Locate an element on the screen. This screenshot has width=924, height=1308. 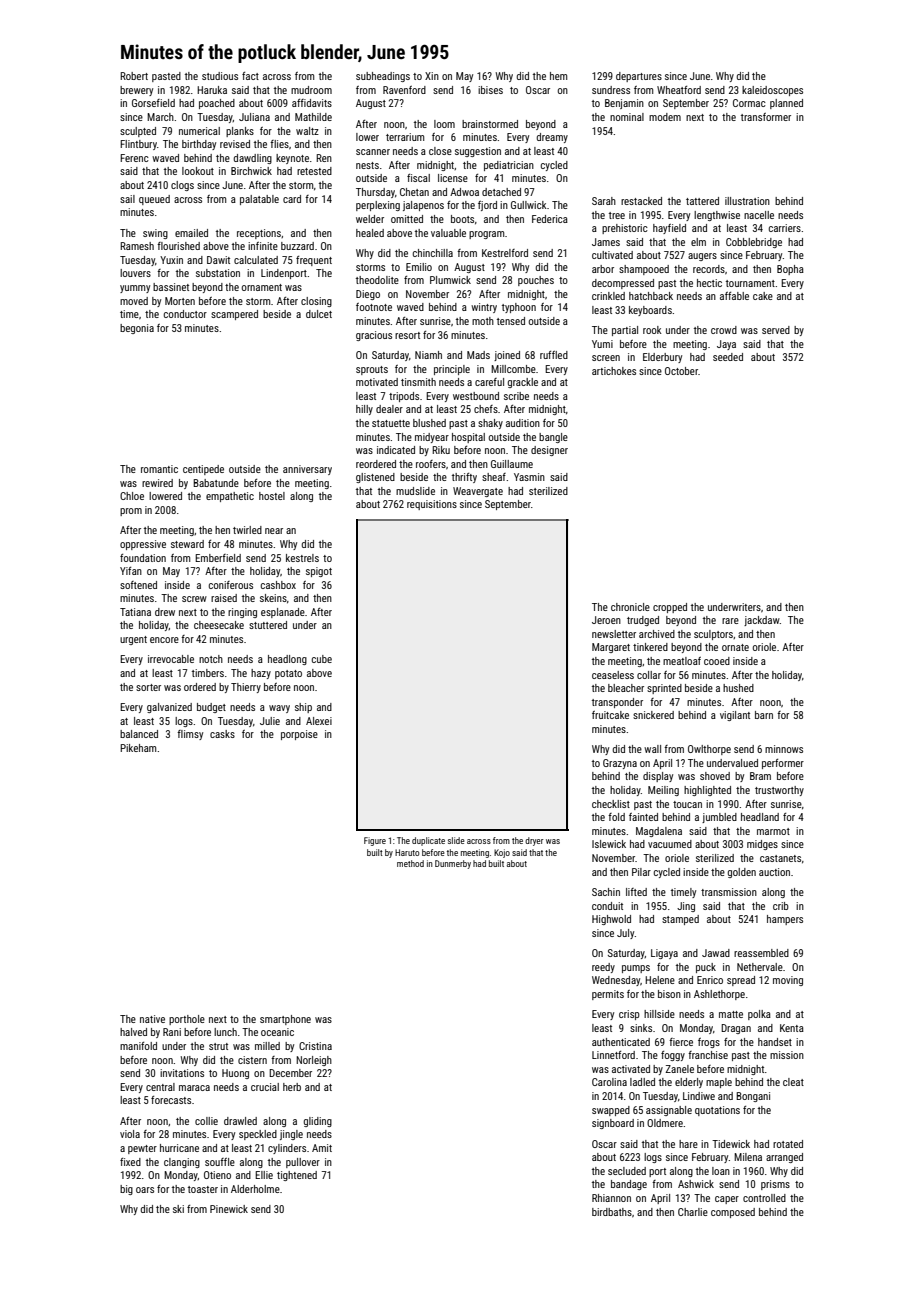
Pinewick is located at coordinates (229, 1209).
